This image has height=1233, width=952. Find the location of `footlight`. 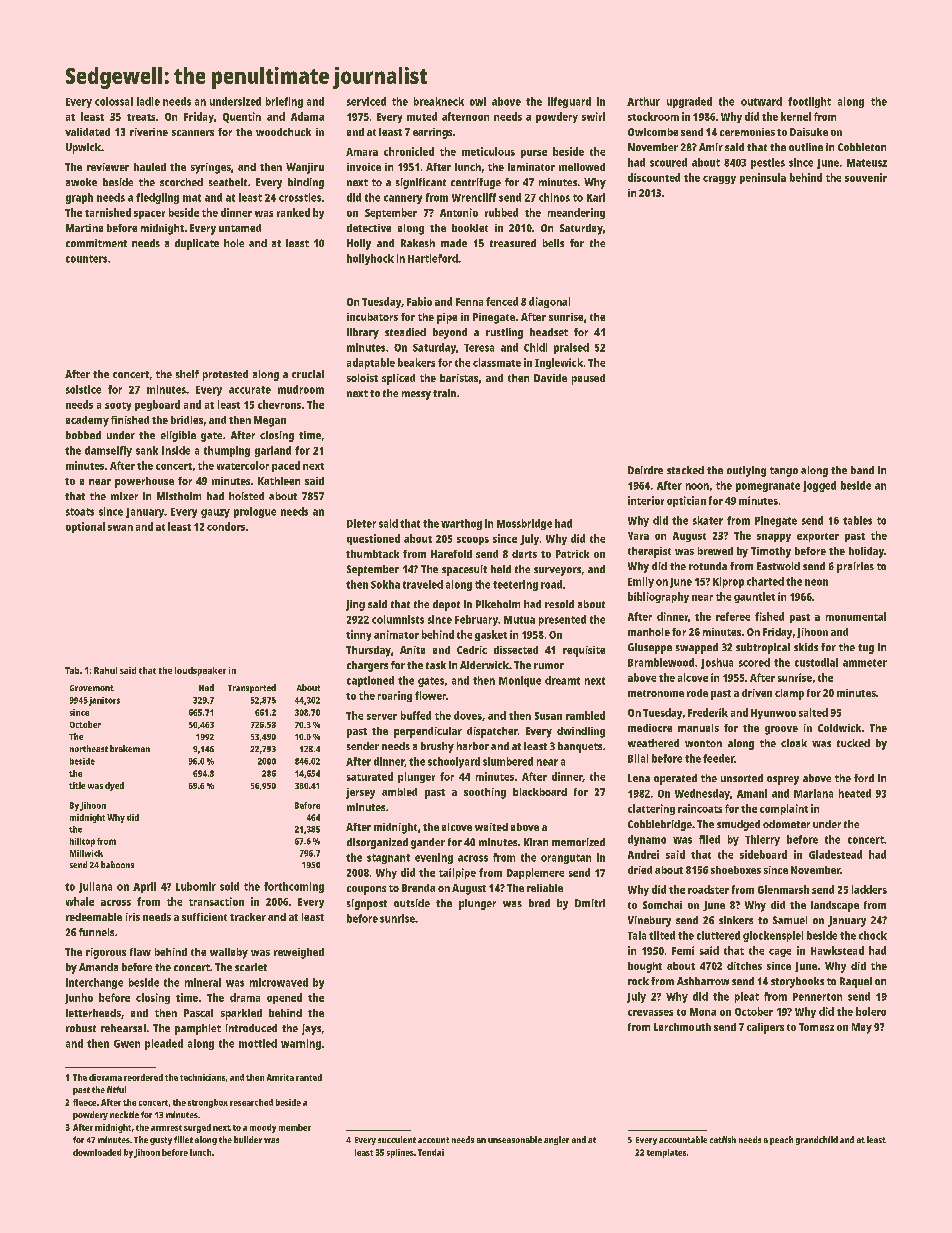

footlight is located at coordinates (809, 102).
